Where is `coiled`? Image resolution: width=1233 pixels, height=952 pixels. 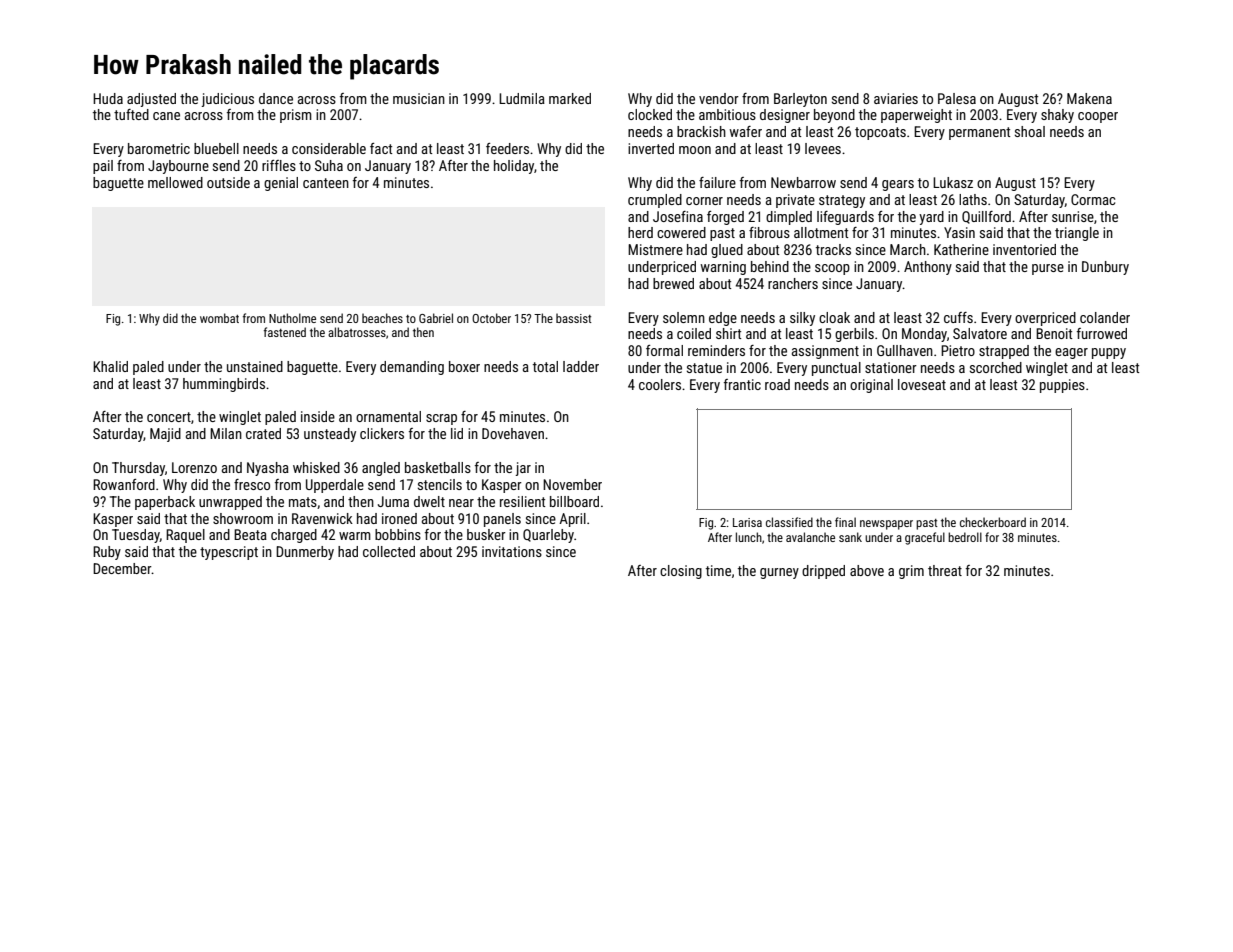 coiled is located at coordinates (694, 333).
